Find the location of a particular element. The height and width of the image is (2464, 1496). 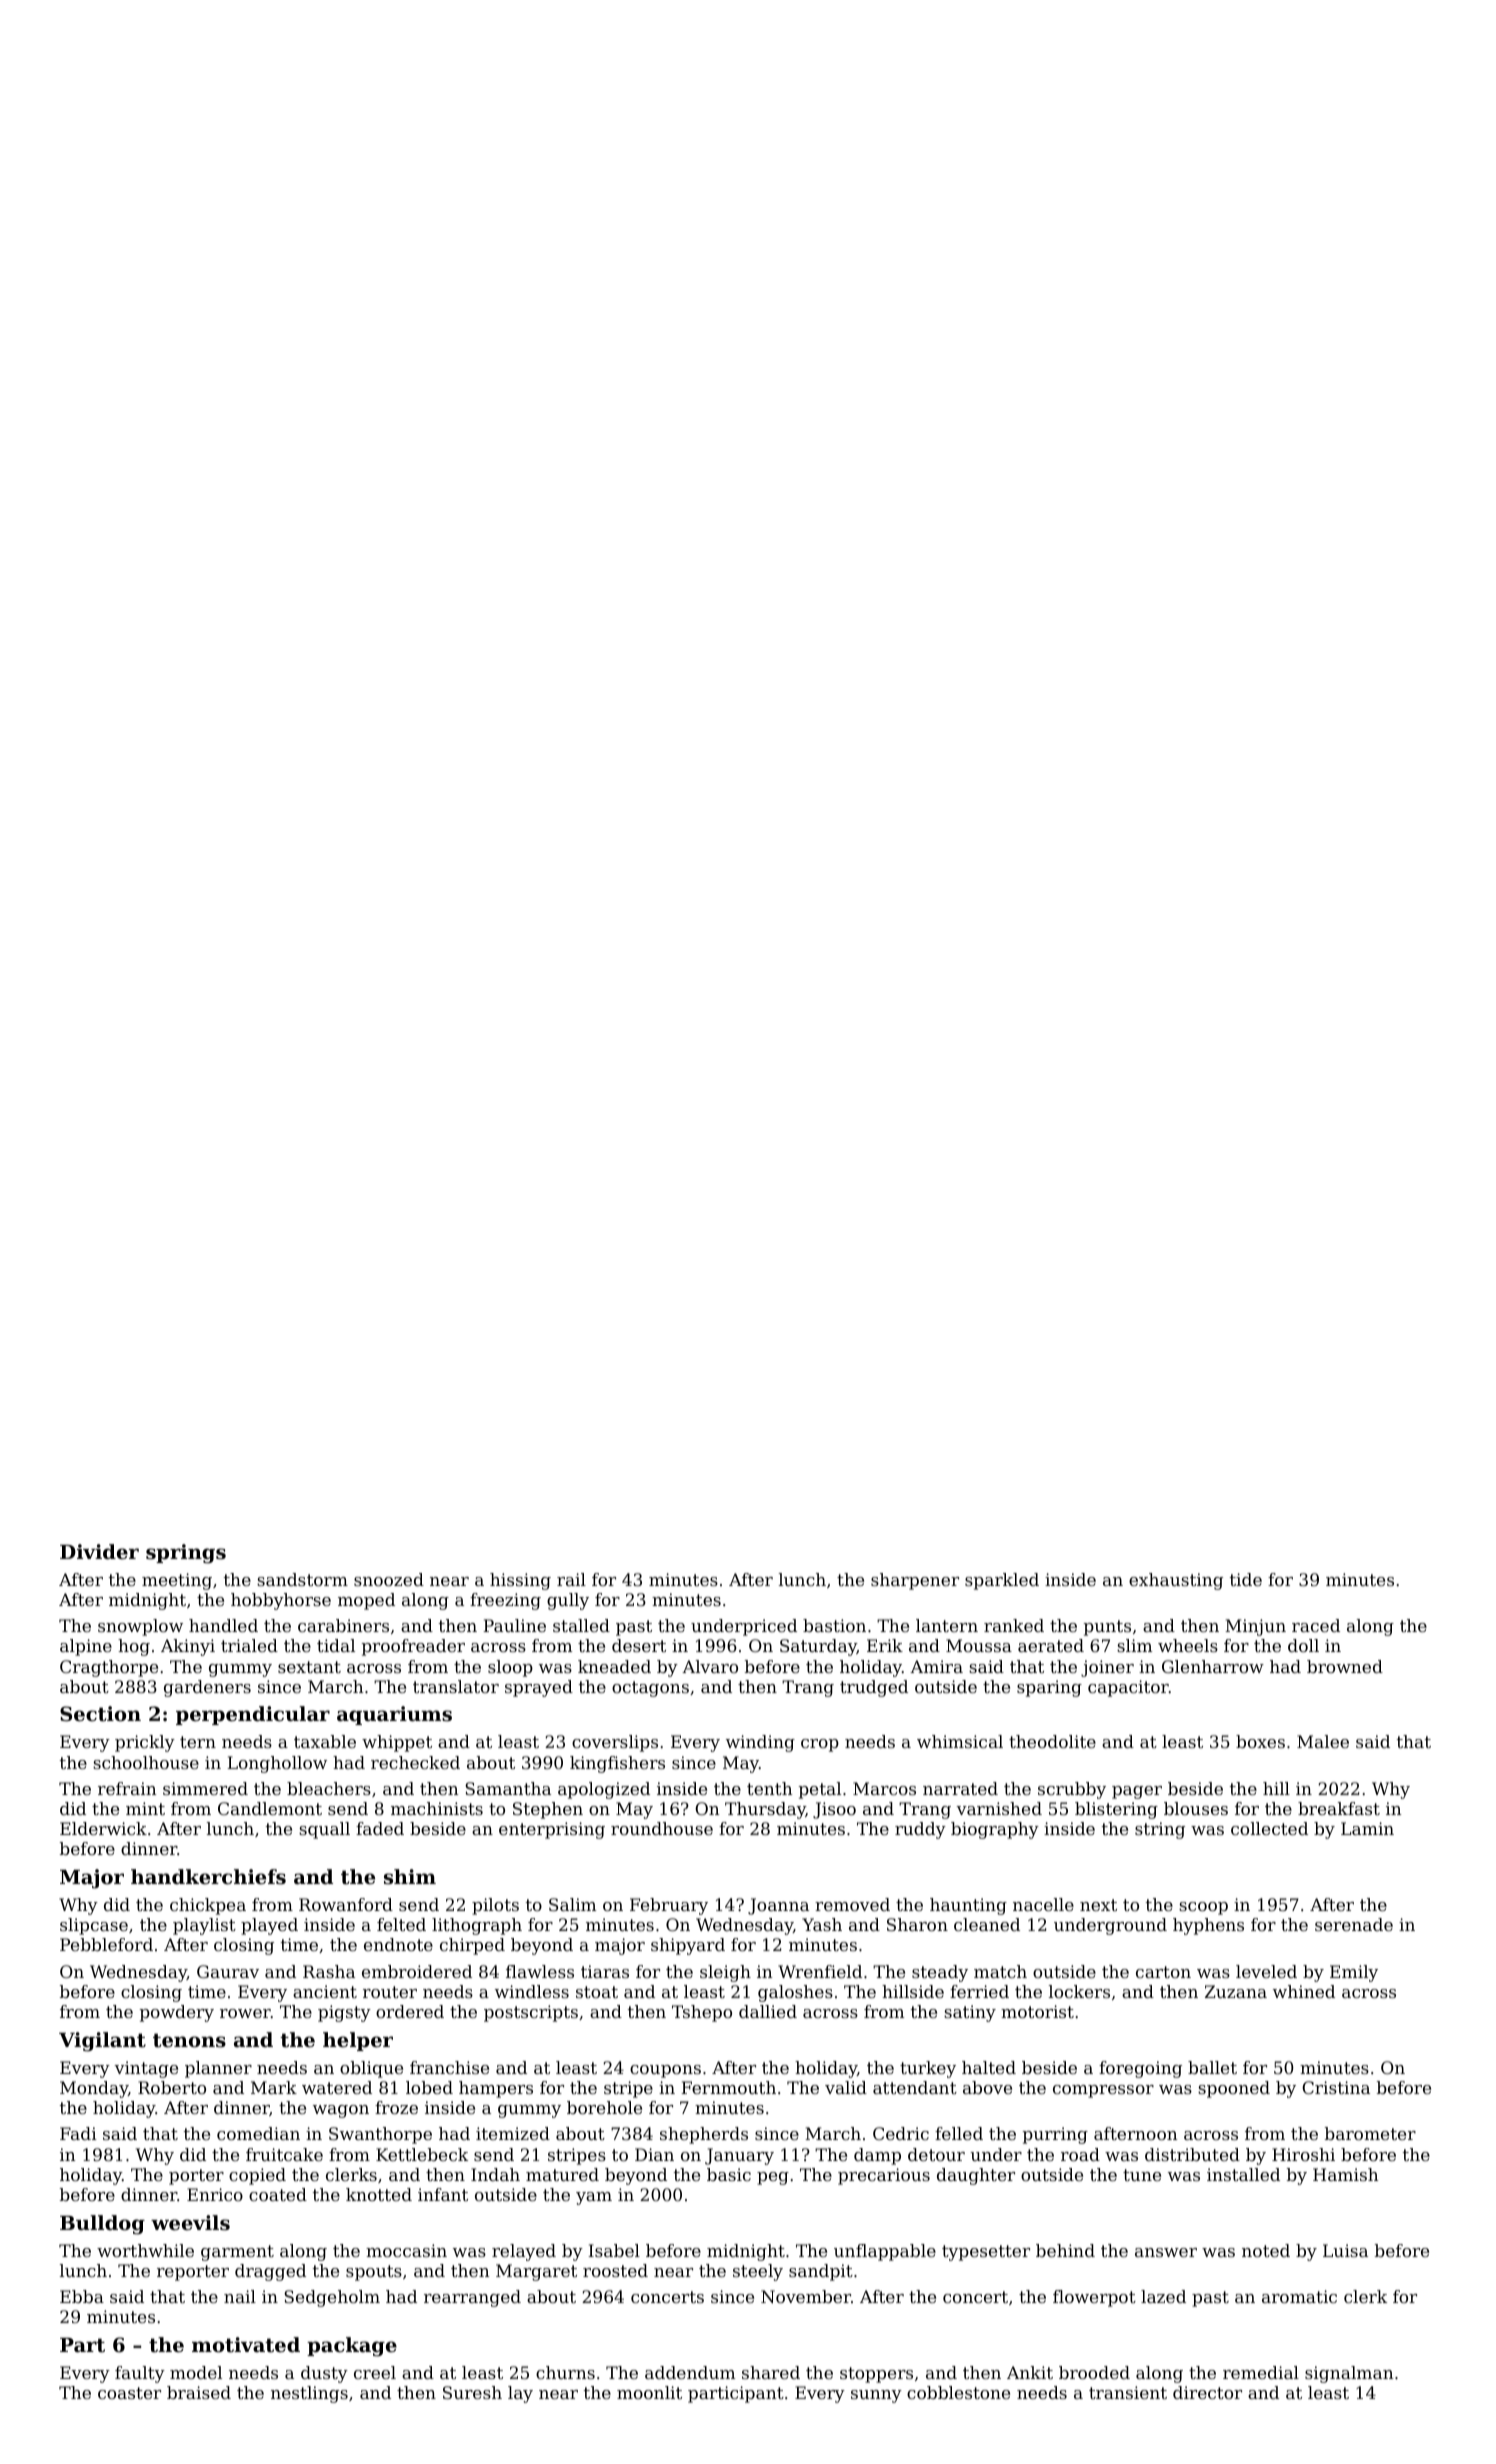

February is located at coordinates (669, 1906).
